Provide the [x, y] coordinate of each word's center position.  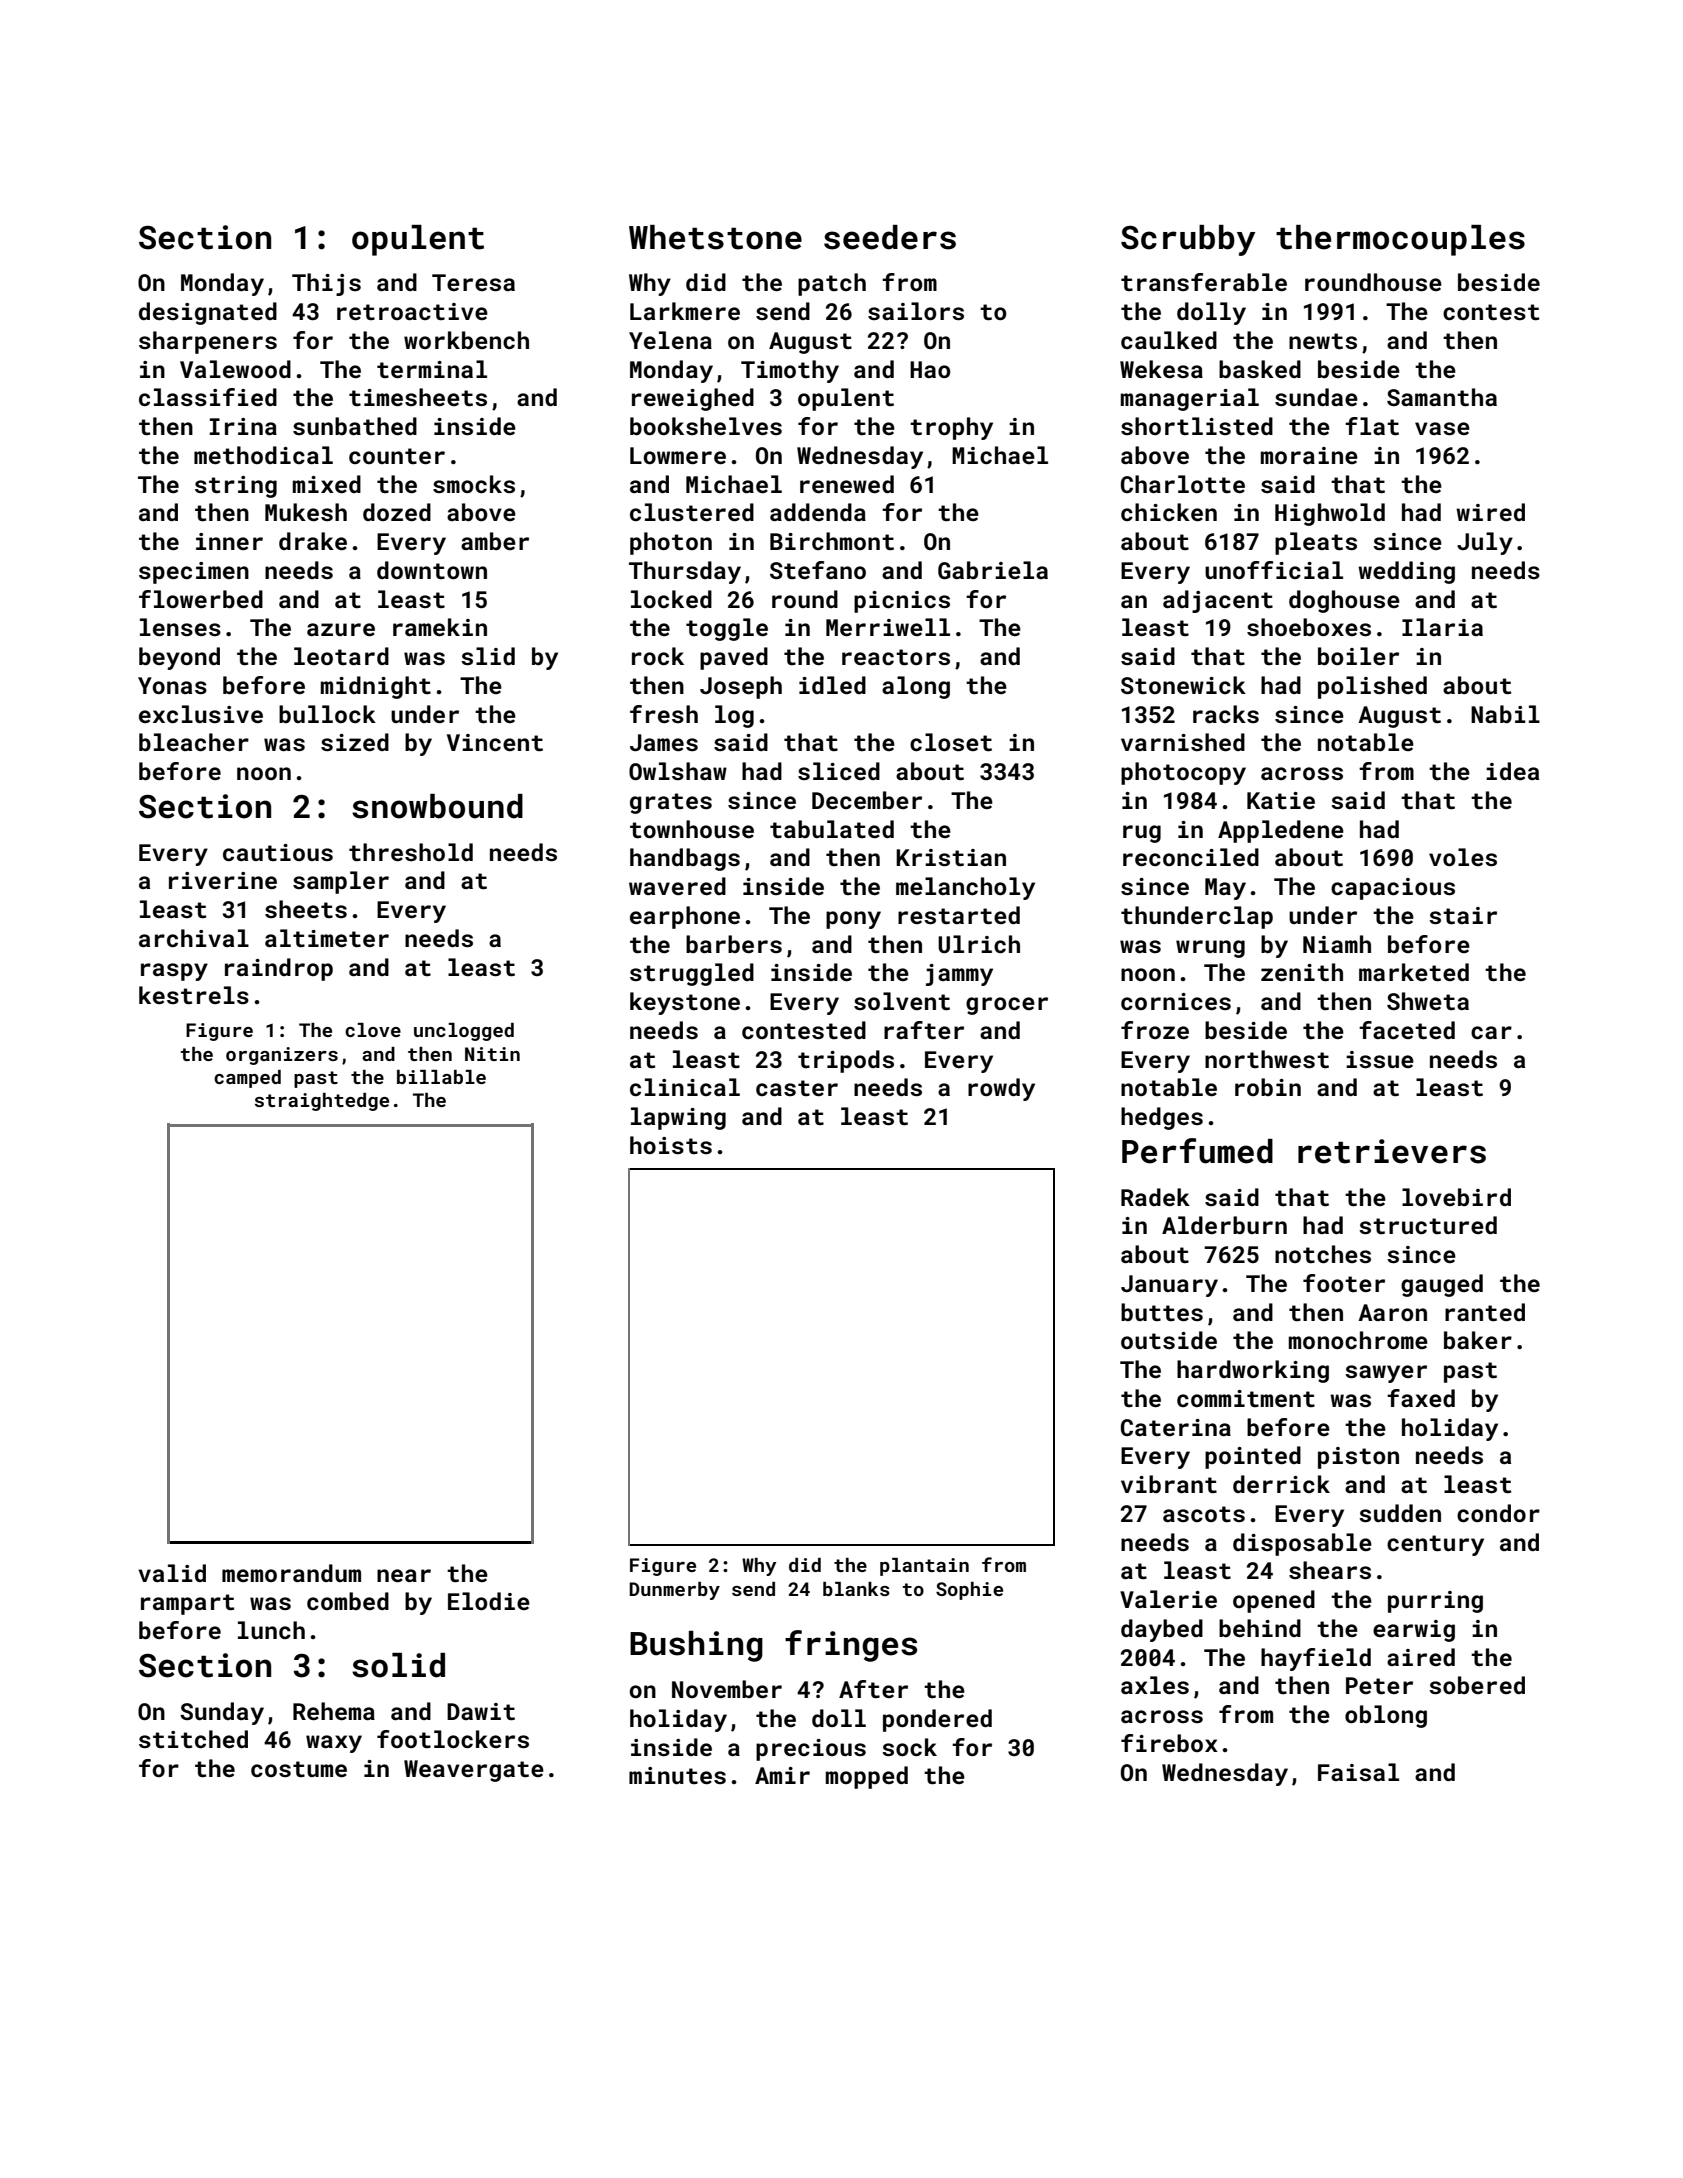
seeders [890, 237]
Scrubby [1188, 240]
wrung [1210, 949]
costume [299, 1769]
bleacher [194, 742]
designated [208, 313]
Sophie [969, 1591]
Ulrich [979, 944]
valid [172, 1573]
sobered [1477, 1685]
